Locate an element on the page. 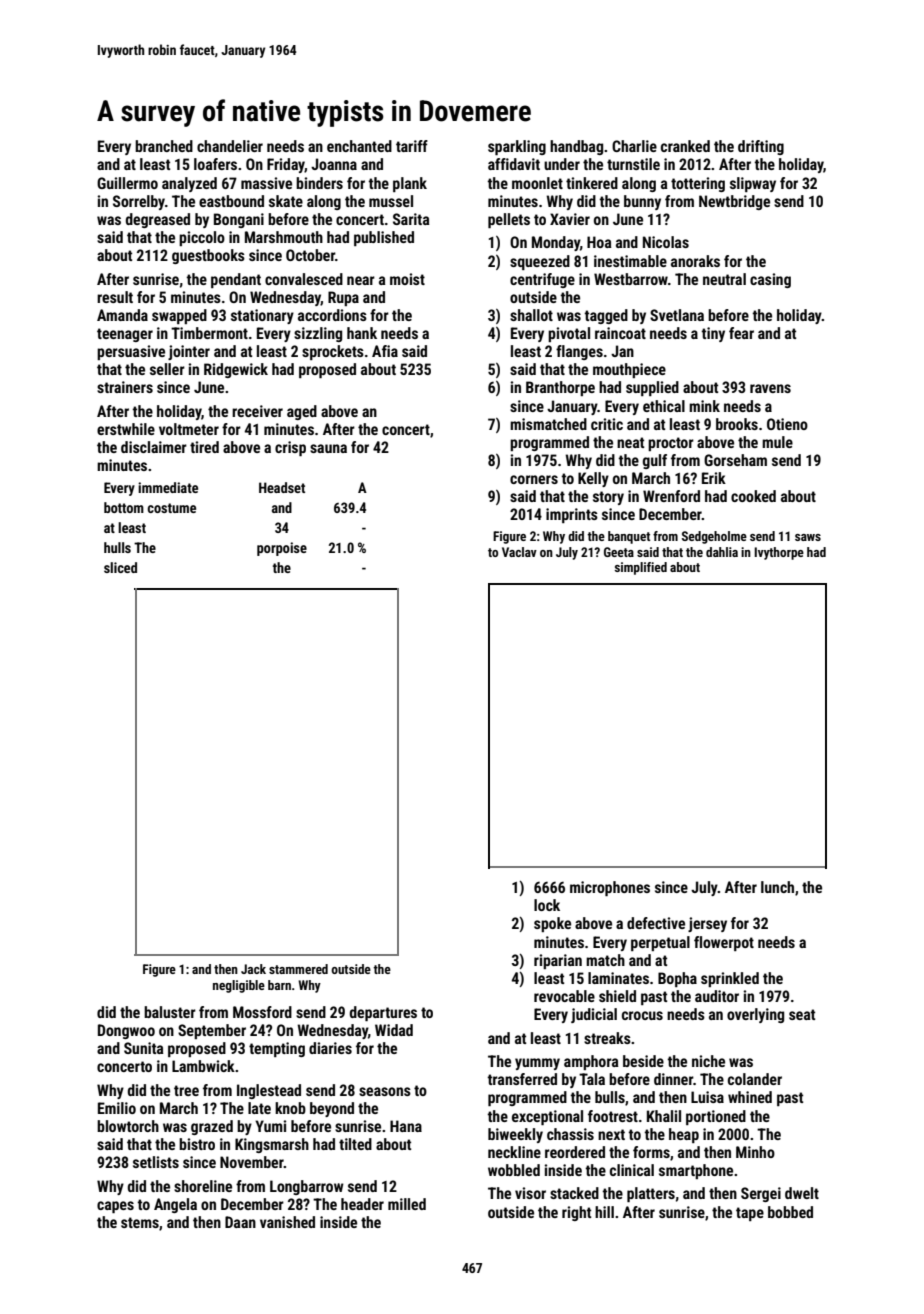  sliced is located at coordinates (120, 567).
